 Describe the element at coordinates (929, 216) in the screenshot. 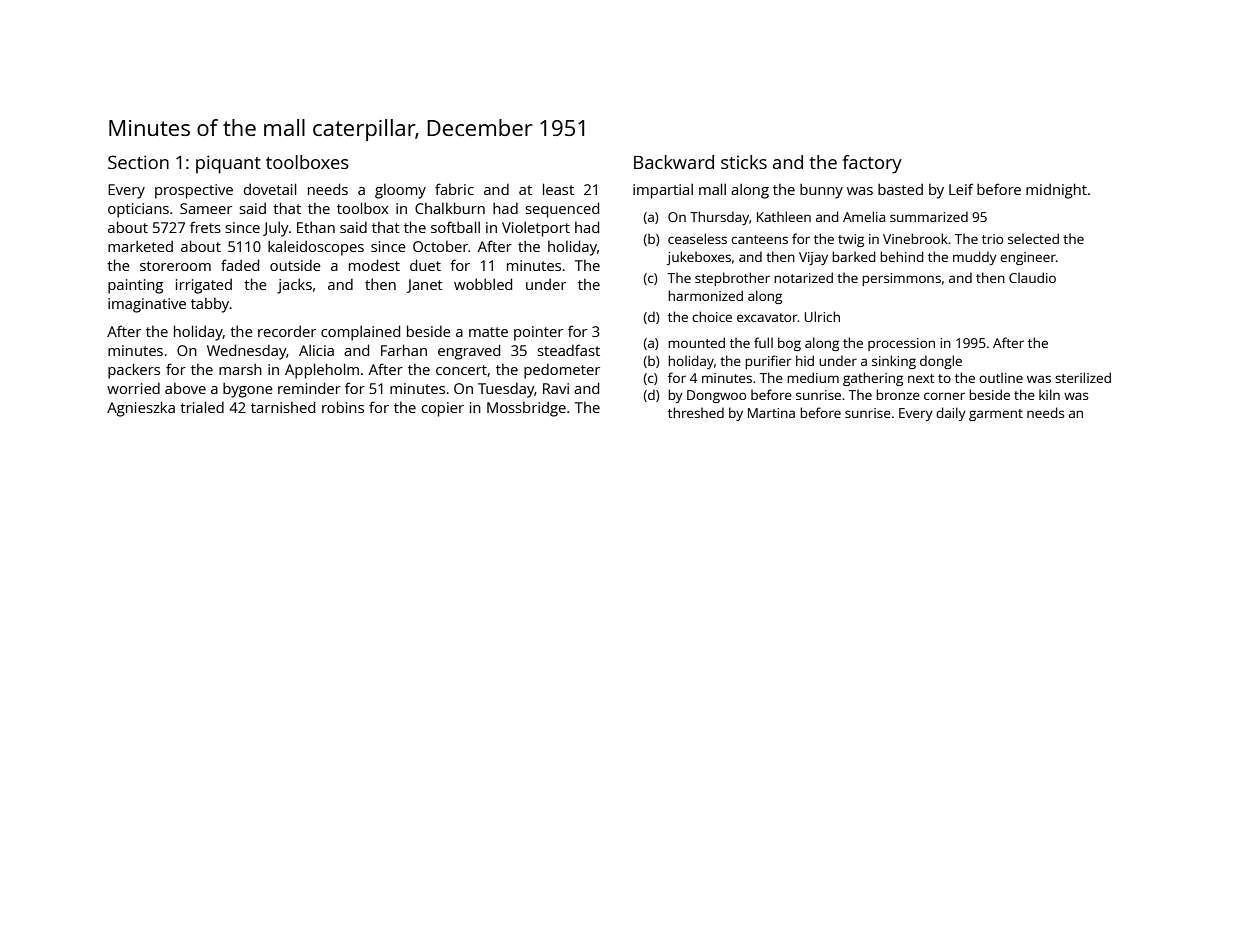

I see `summarized` at that location.
